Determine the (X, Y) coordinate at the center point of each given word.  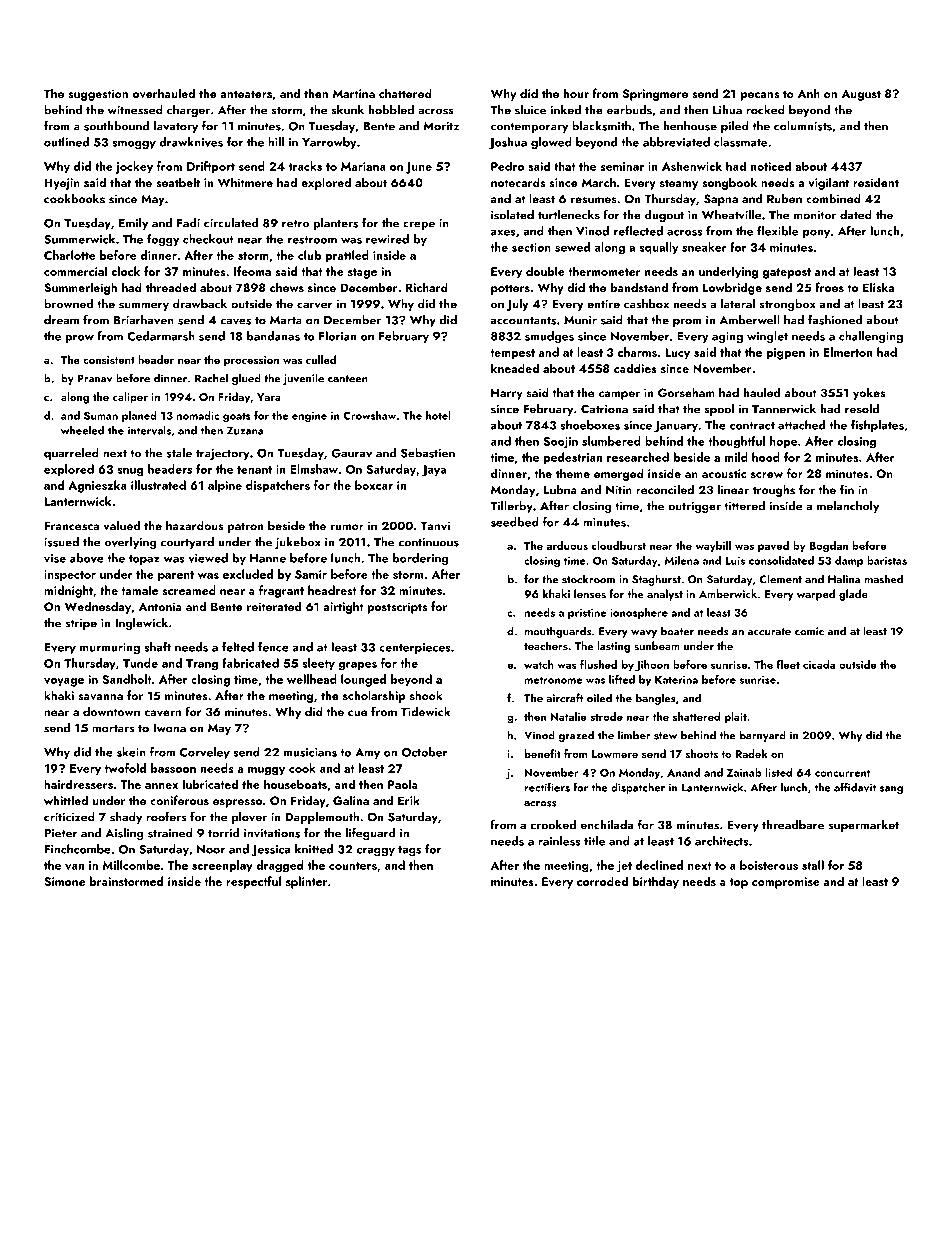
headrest (332, 590)
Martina (354, 93)
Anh (808, 93)
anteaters (246, 94)
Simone (64, 881)
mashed (884, 579)
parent (176, 576)
